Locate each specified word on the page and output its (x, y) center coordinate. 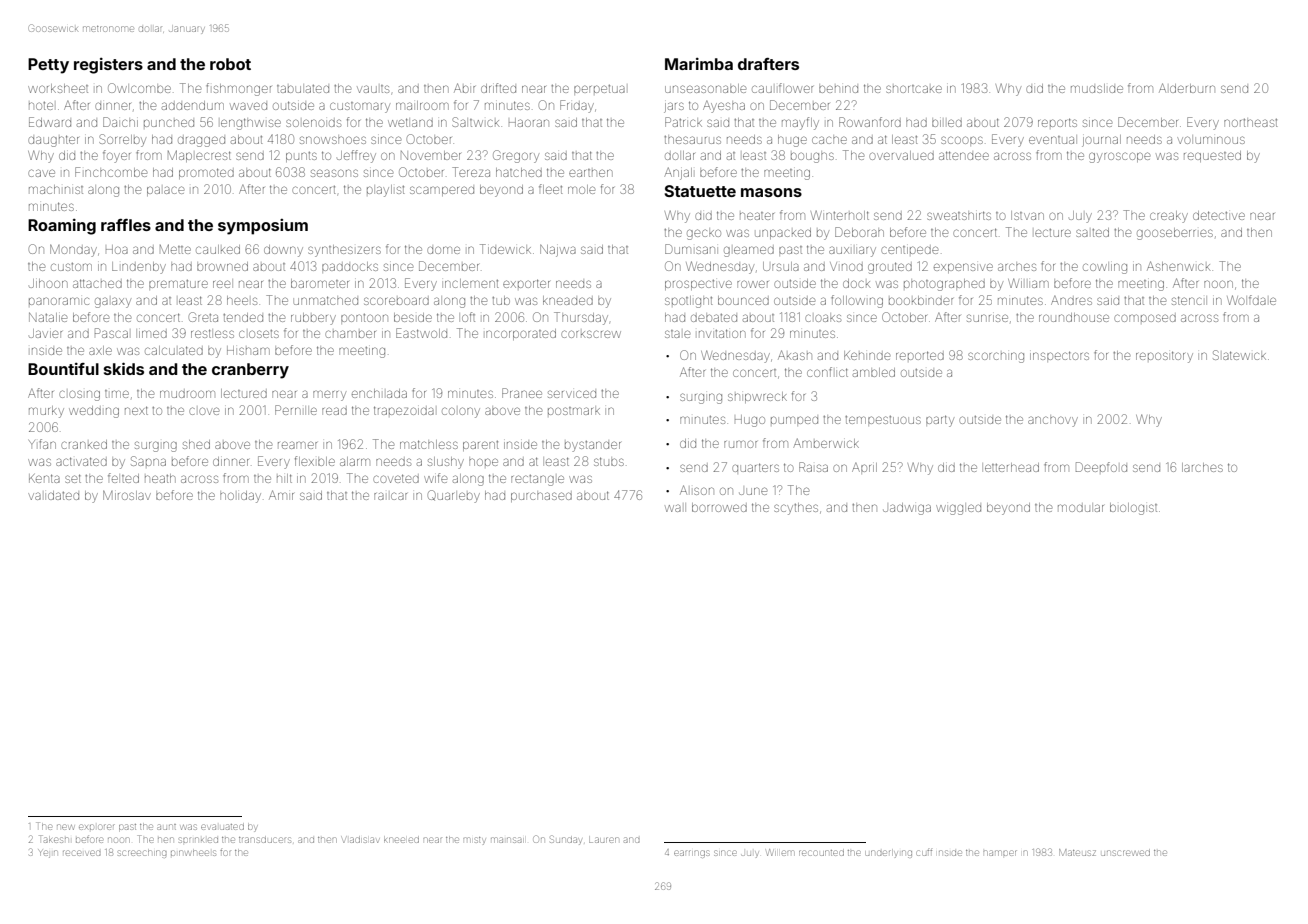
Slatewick (1239, 355)
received (81, 853)
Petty (48, 66)
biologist (1133, 509)
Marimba (699, 64)
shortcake (914, 89)
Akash (795, 355)
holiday (240, 497)
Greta (203, 317)
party (940, 421)
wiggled (958, 509)
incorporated (521, 334)
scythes (796, 509)
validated (53, 495)
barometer (320, 283)
